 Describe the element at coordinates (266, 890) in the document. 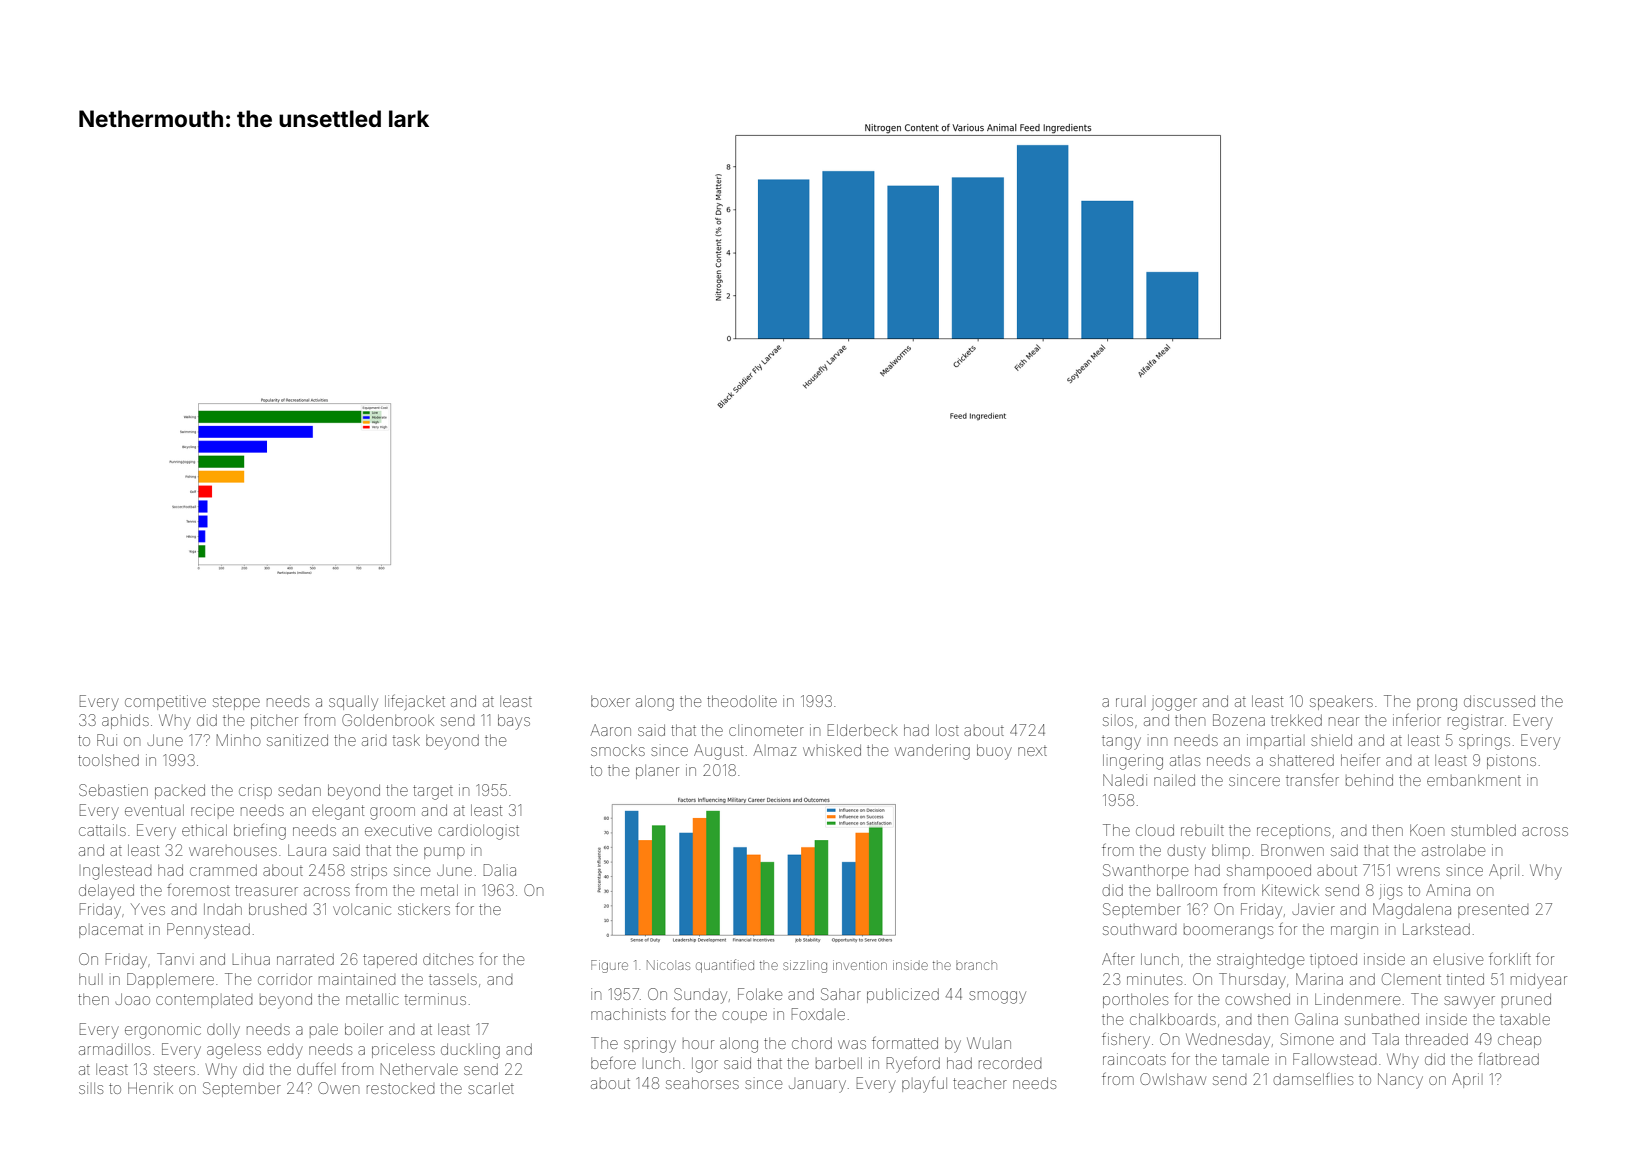

I see `treasurer` at that location.
